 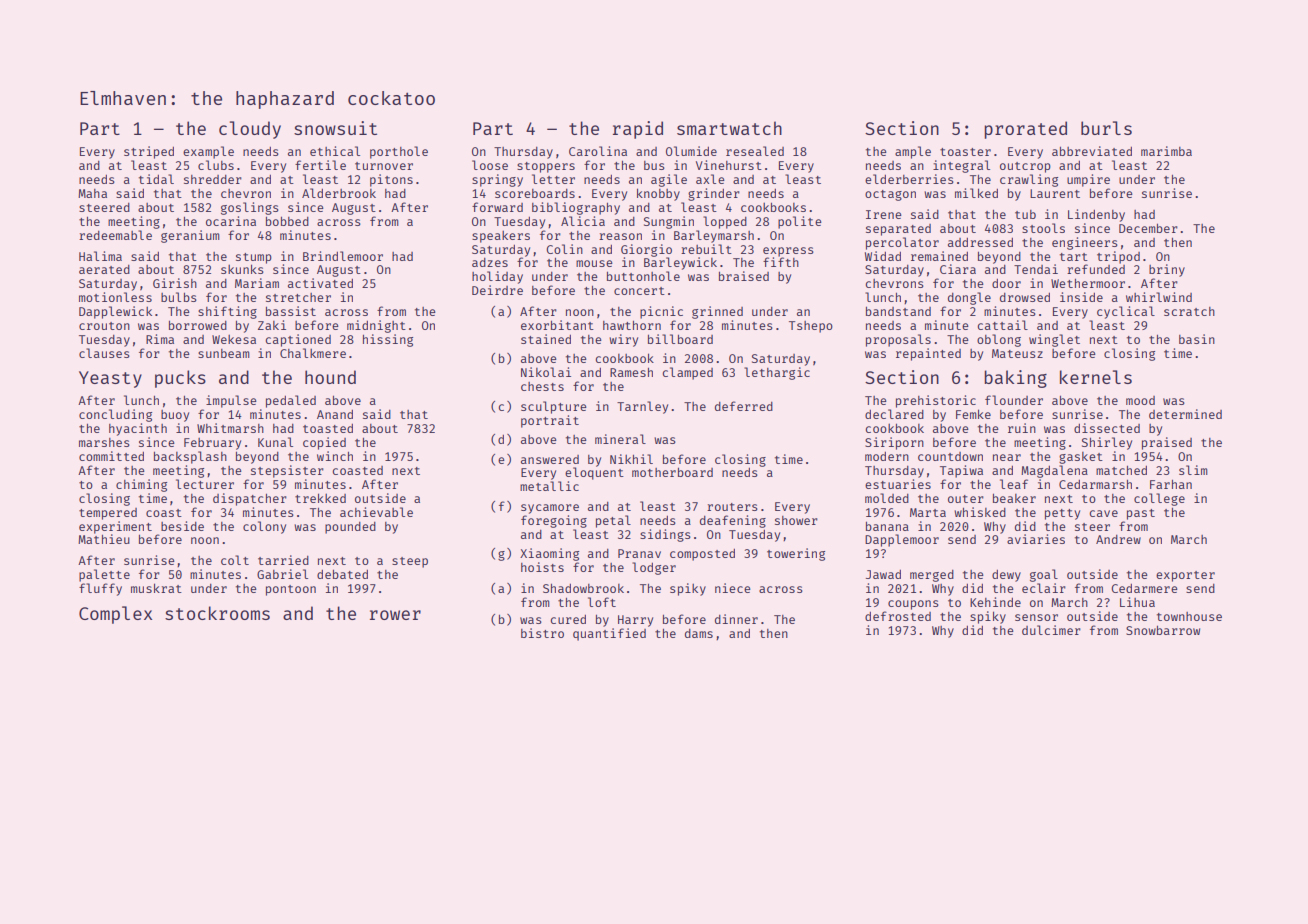 I want to click on pitons, so click(x=391, y=180).
